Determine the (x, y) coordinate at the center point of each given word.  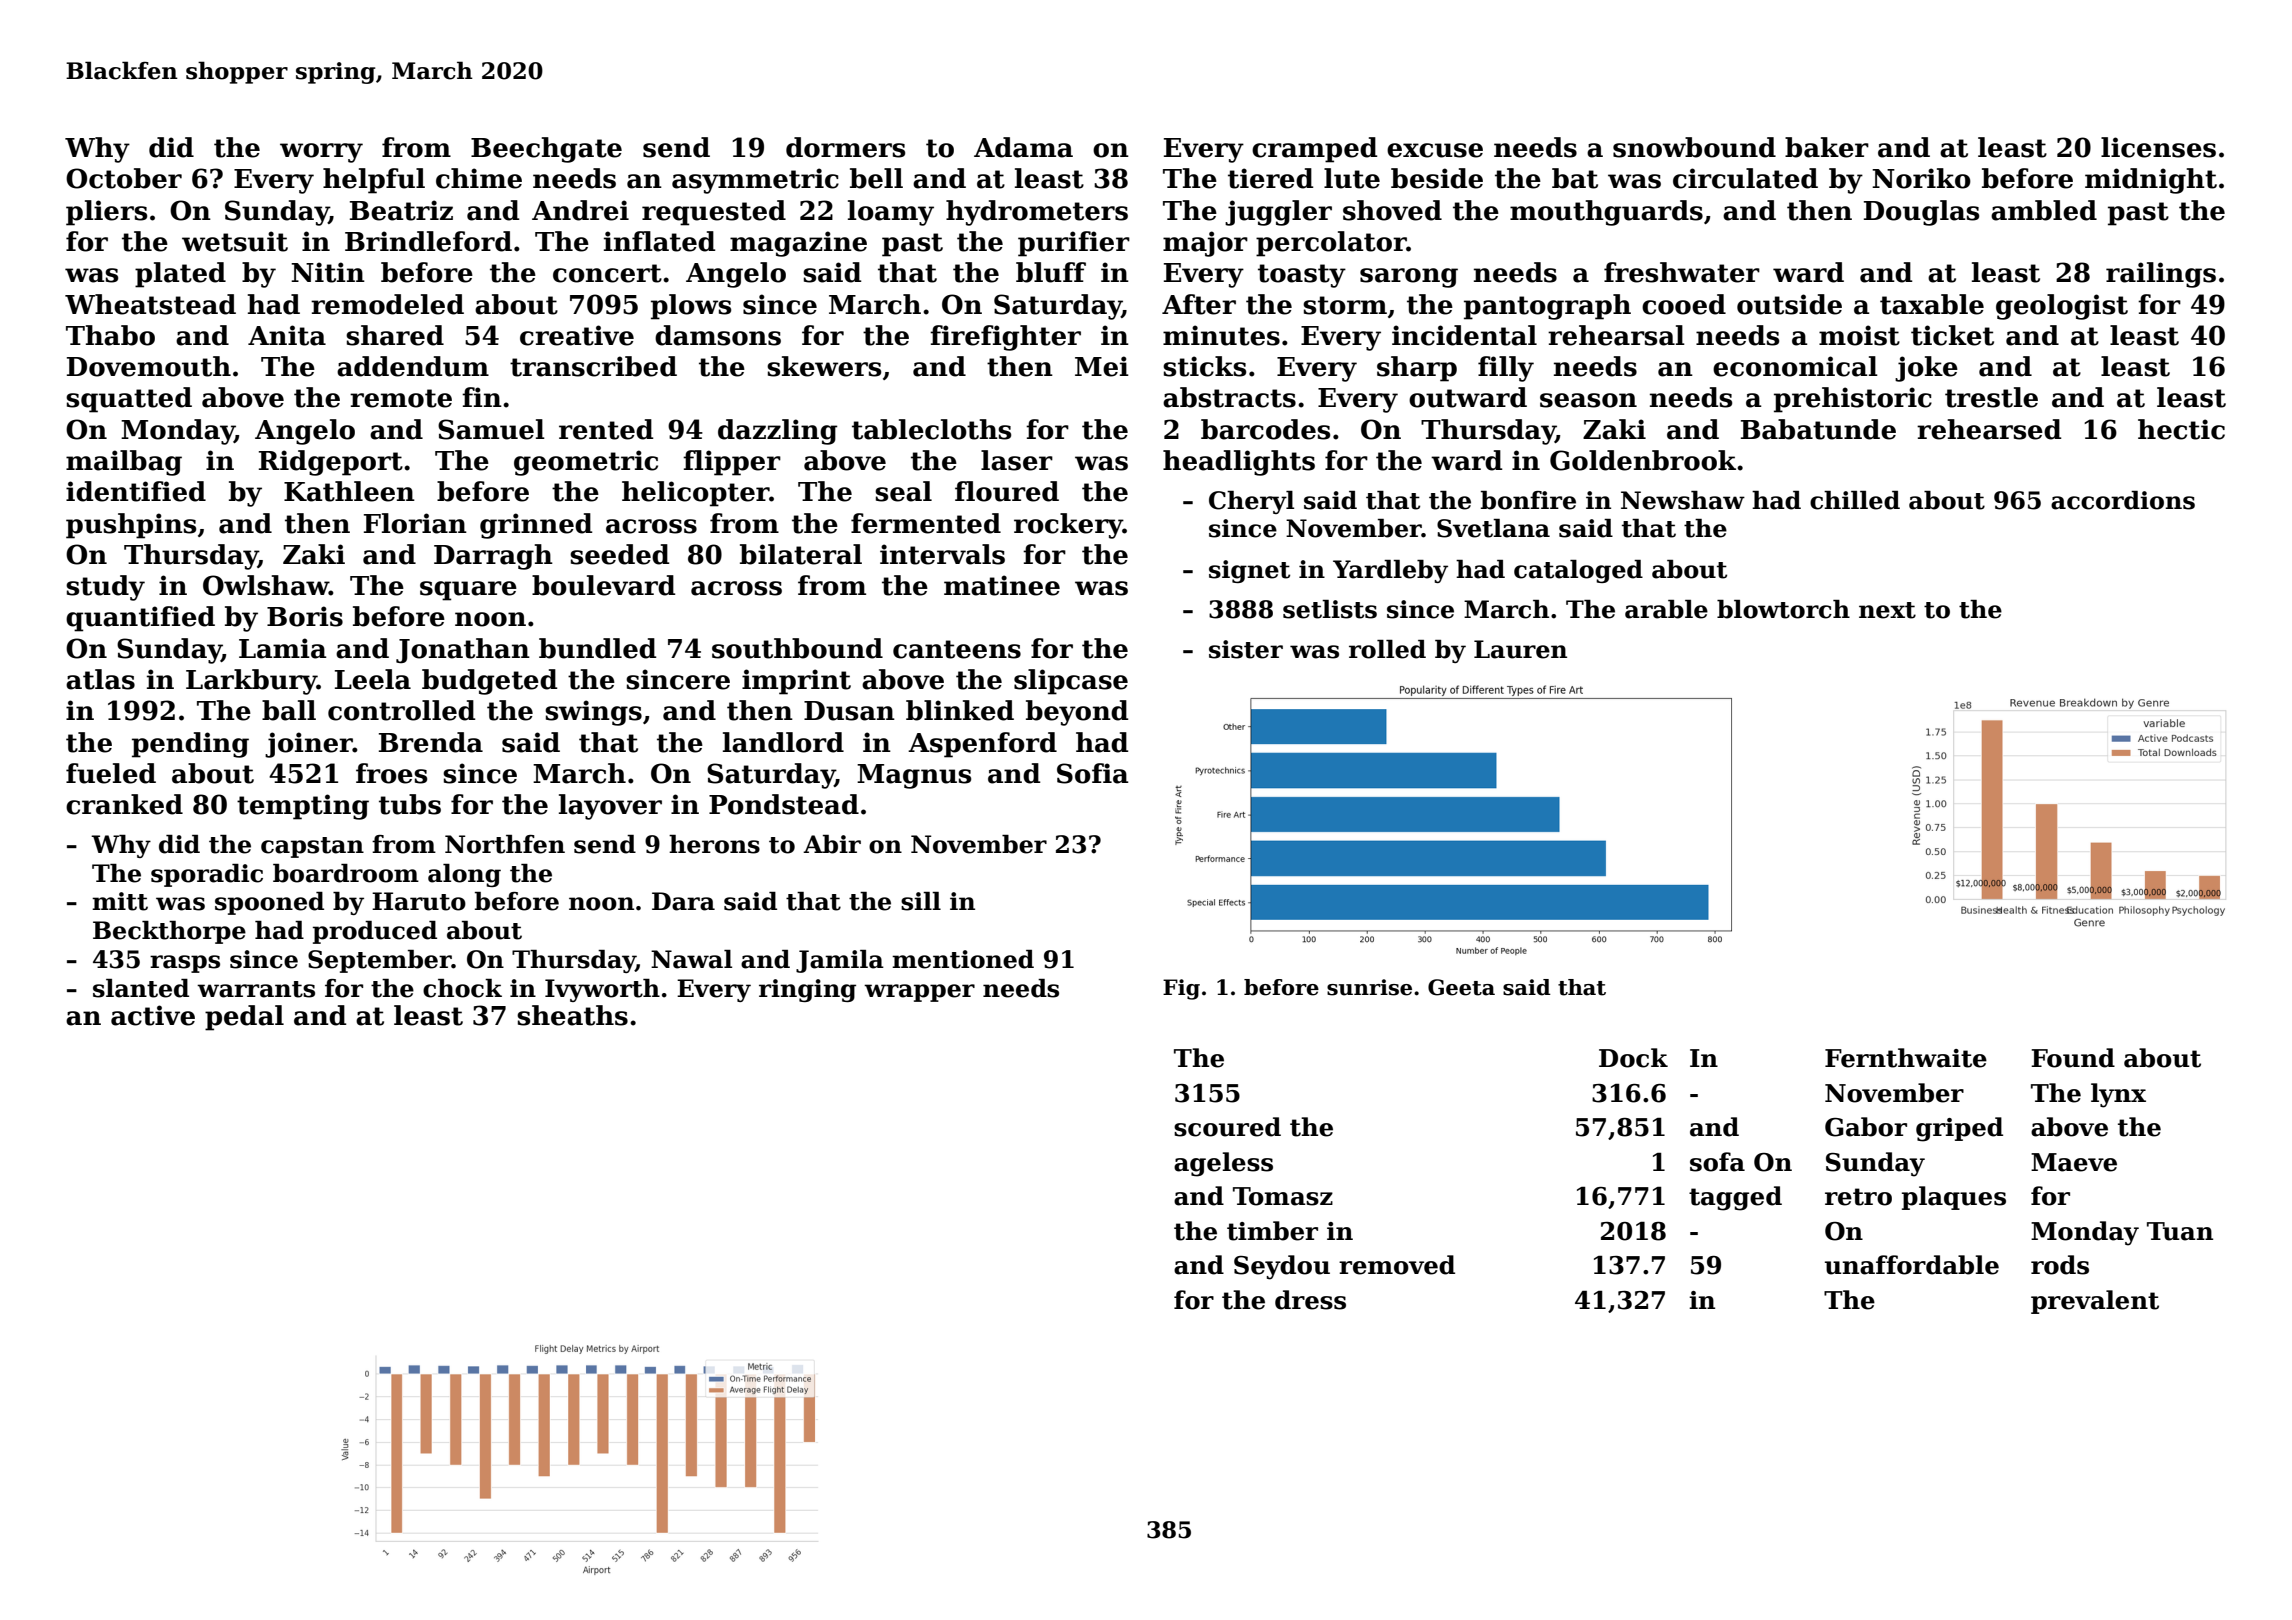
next (1887, 610)
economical (1795, 366)
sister (1246, 649)
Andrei (580, 210)
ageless (1223, 1164)
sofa (1717, 1162)
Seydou (1282, 1267)
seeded (620, 554)
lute (1352, 178)
